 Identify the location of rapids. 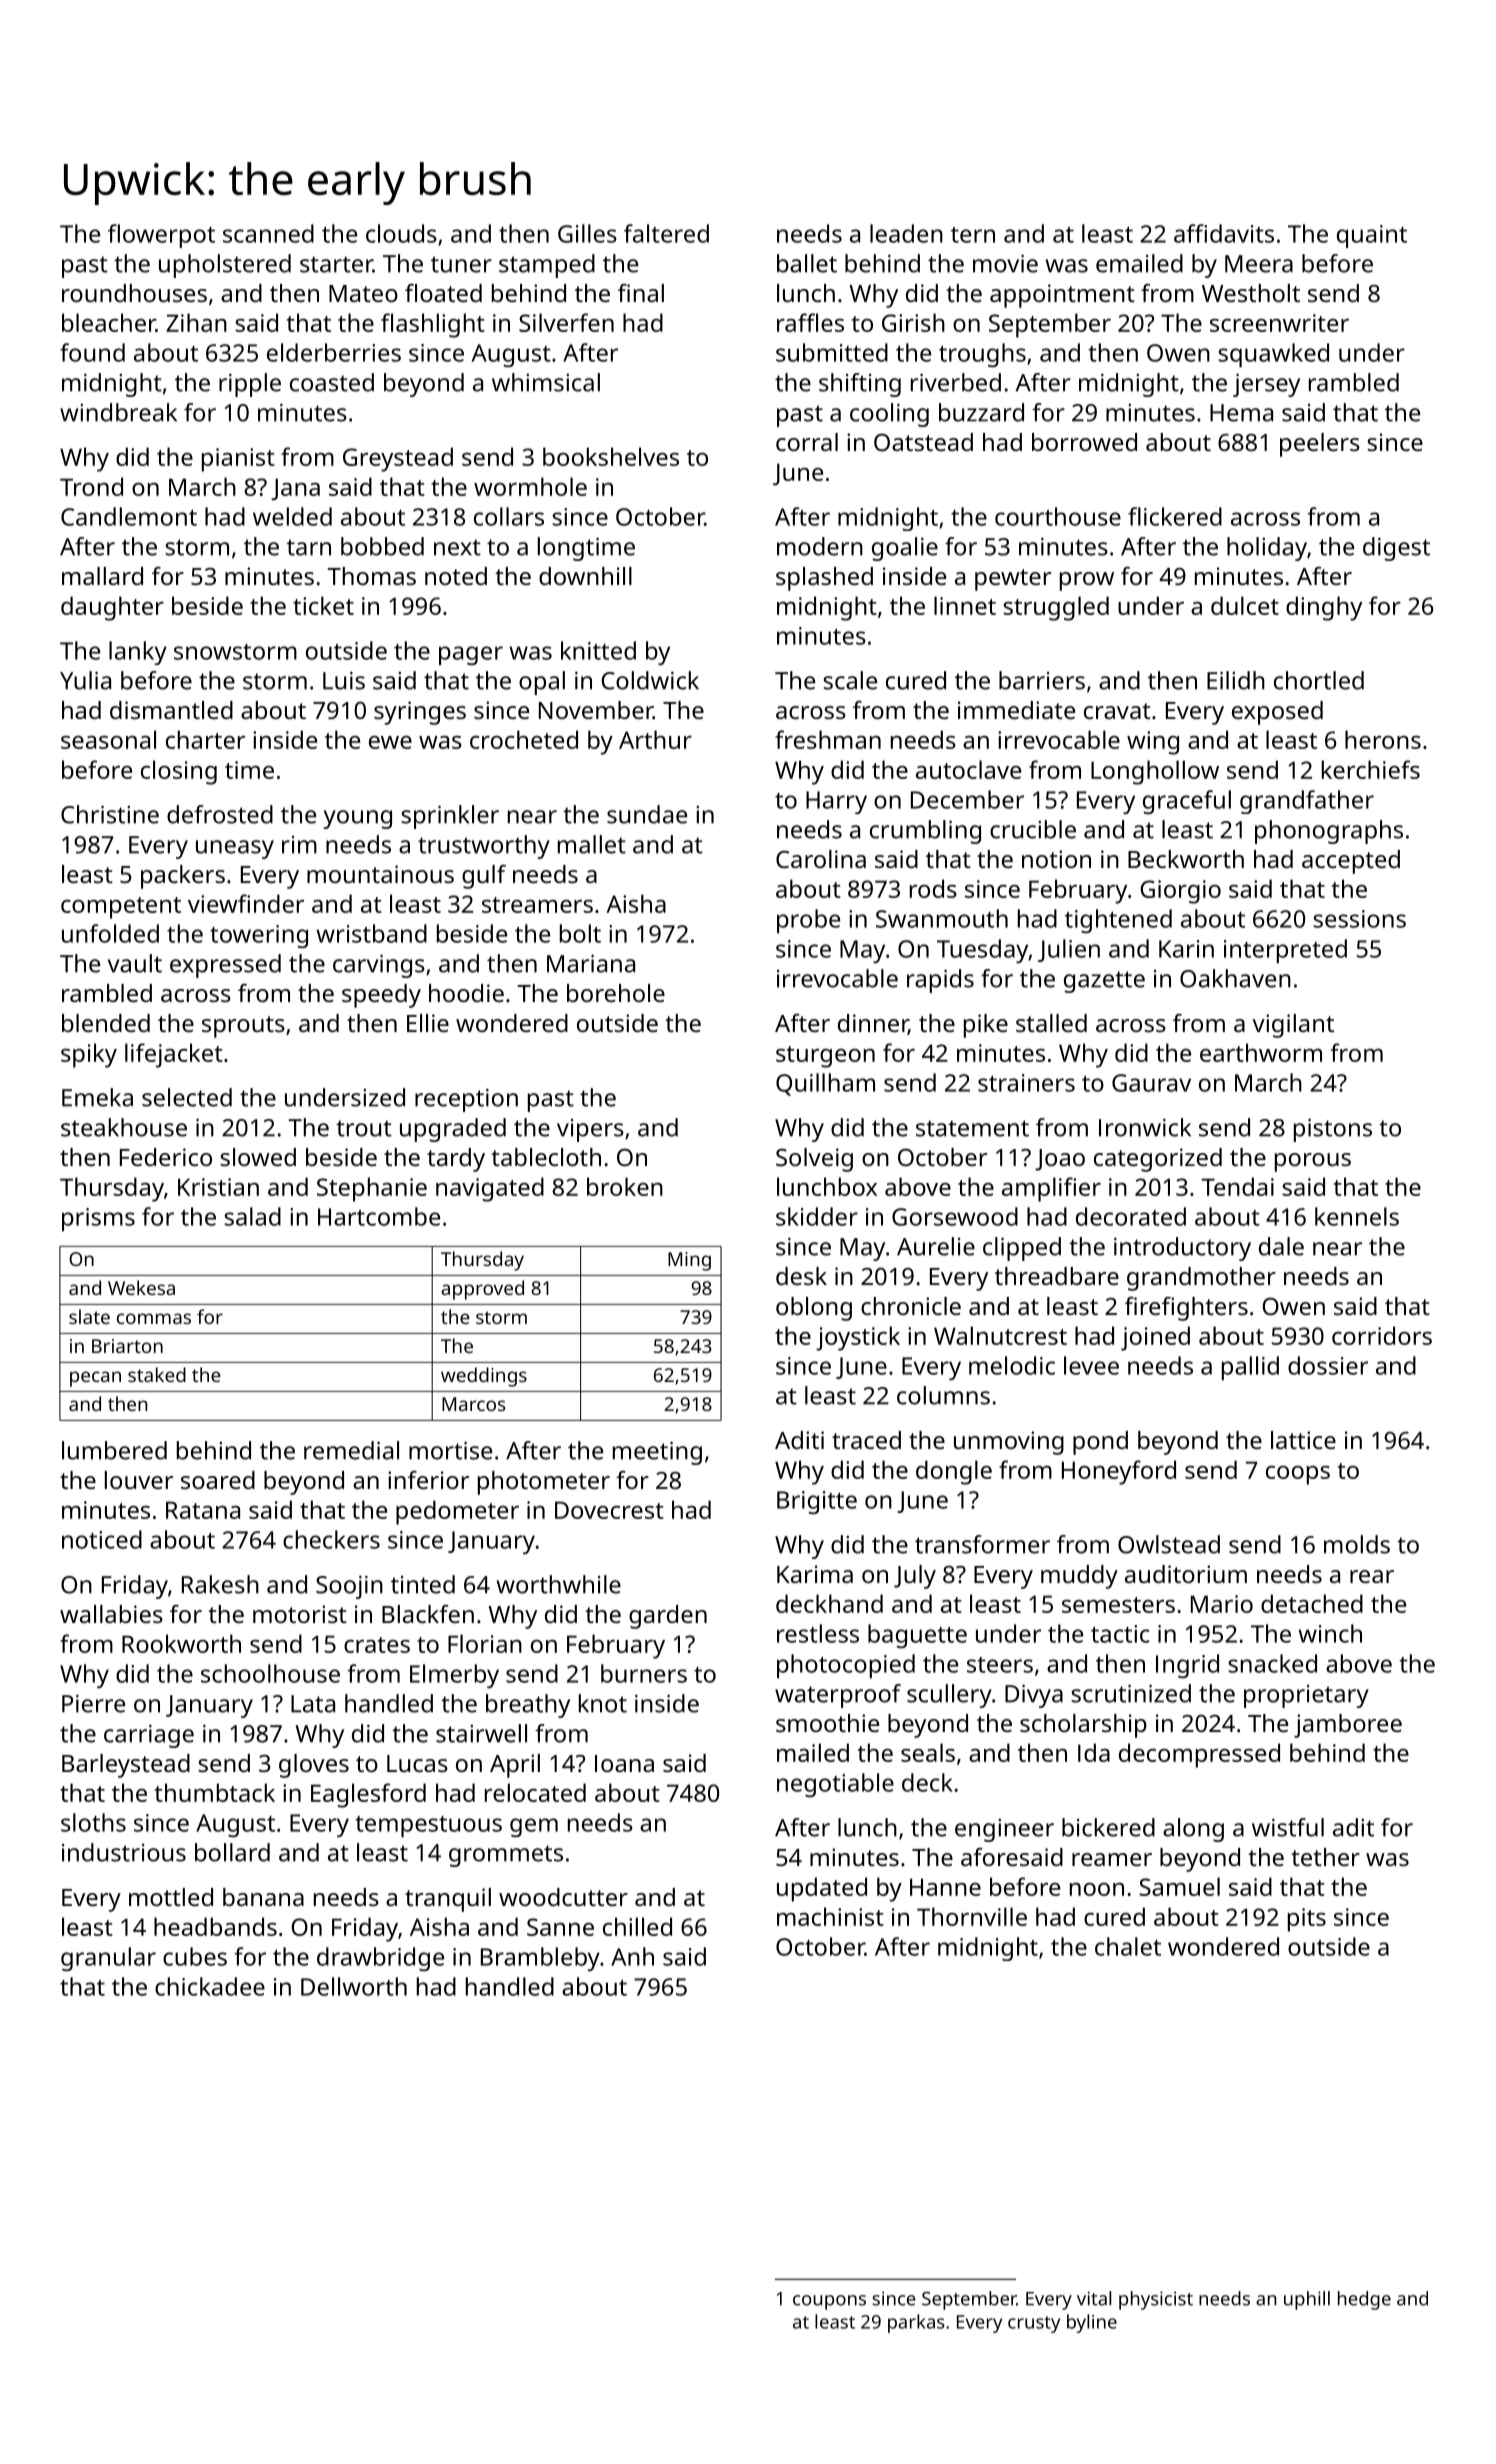
(940, 981).
